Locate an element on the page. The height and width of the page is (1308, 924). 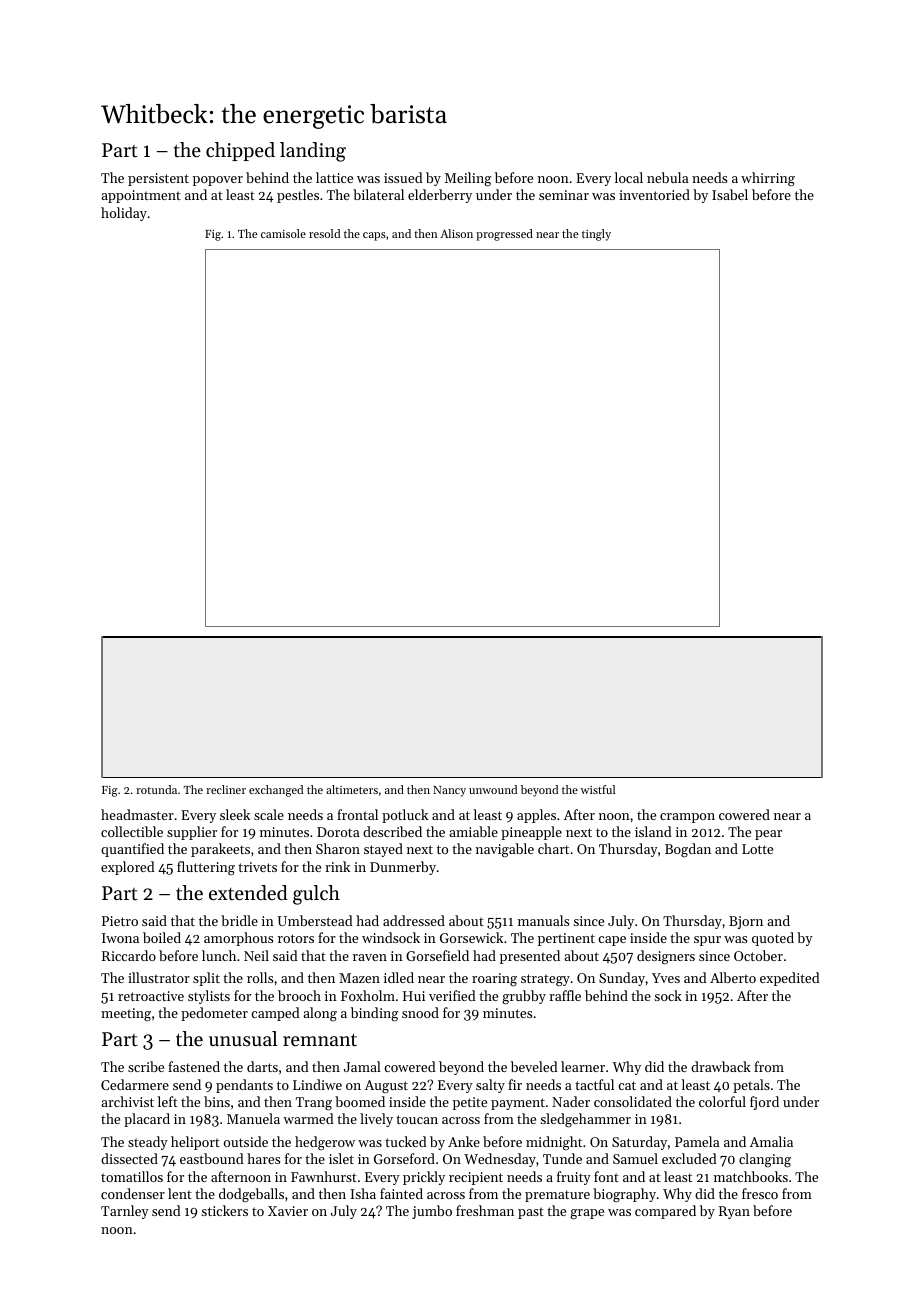
archivist is located at coordinates (127, 1101).
